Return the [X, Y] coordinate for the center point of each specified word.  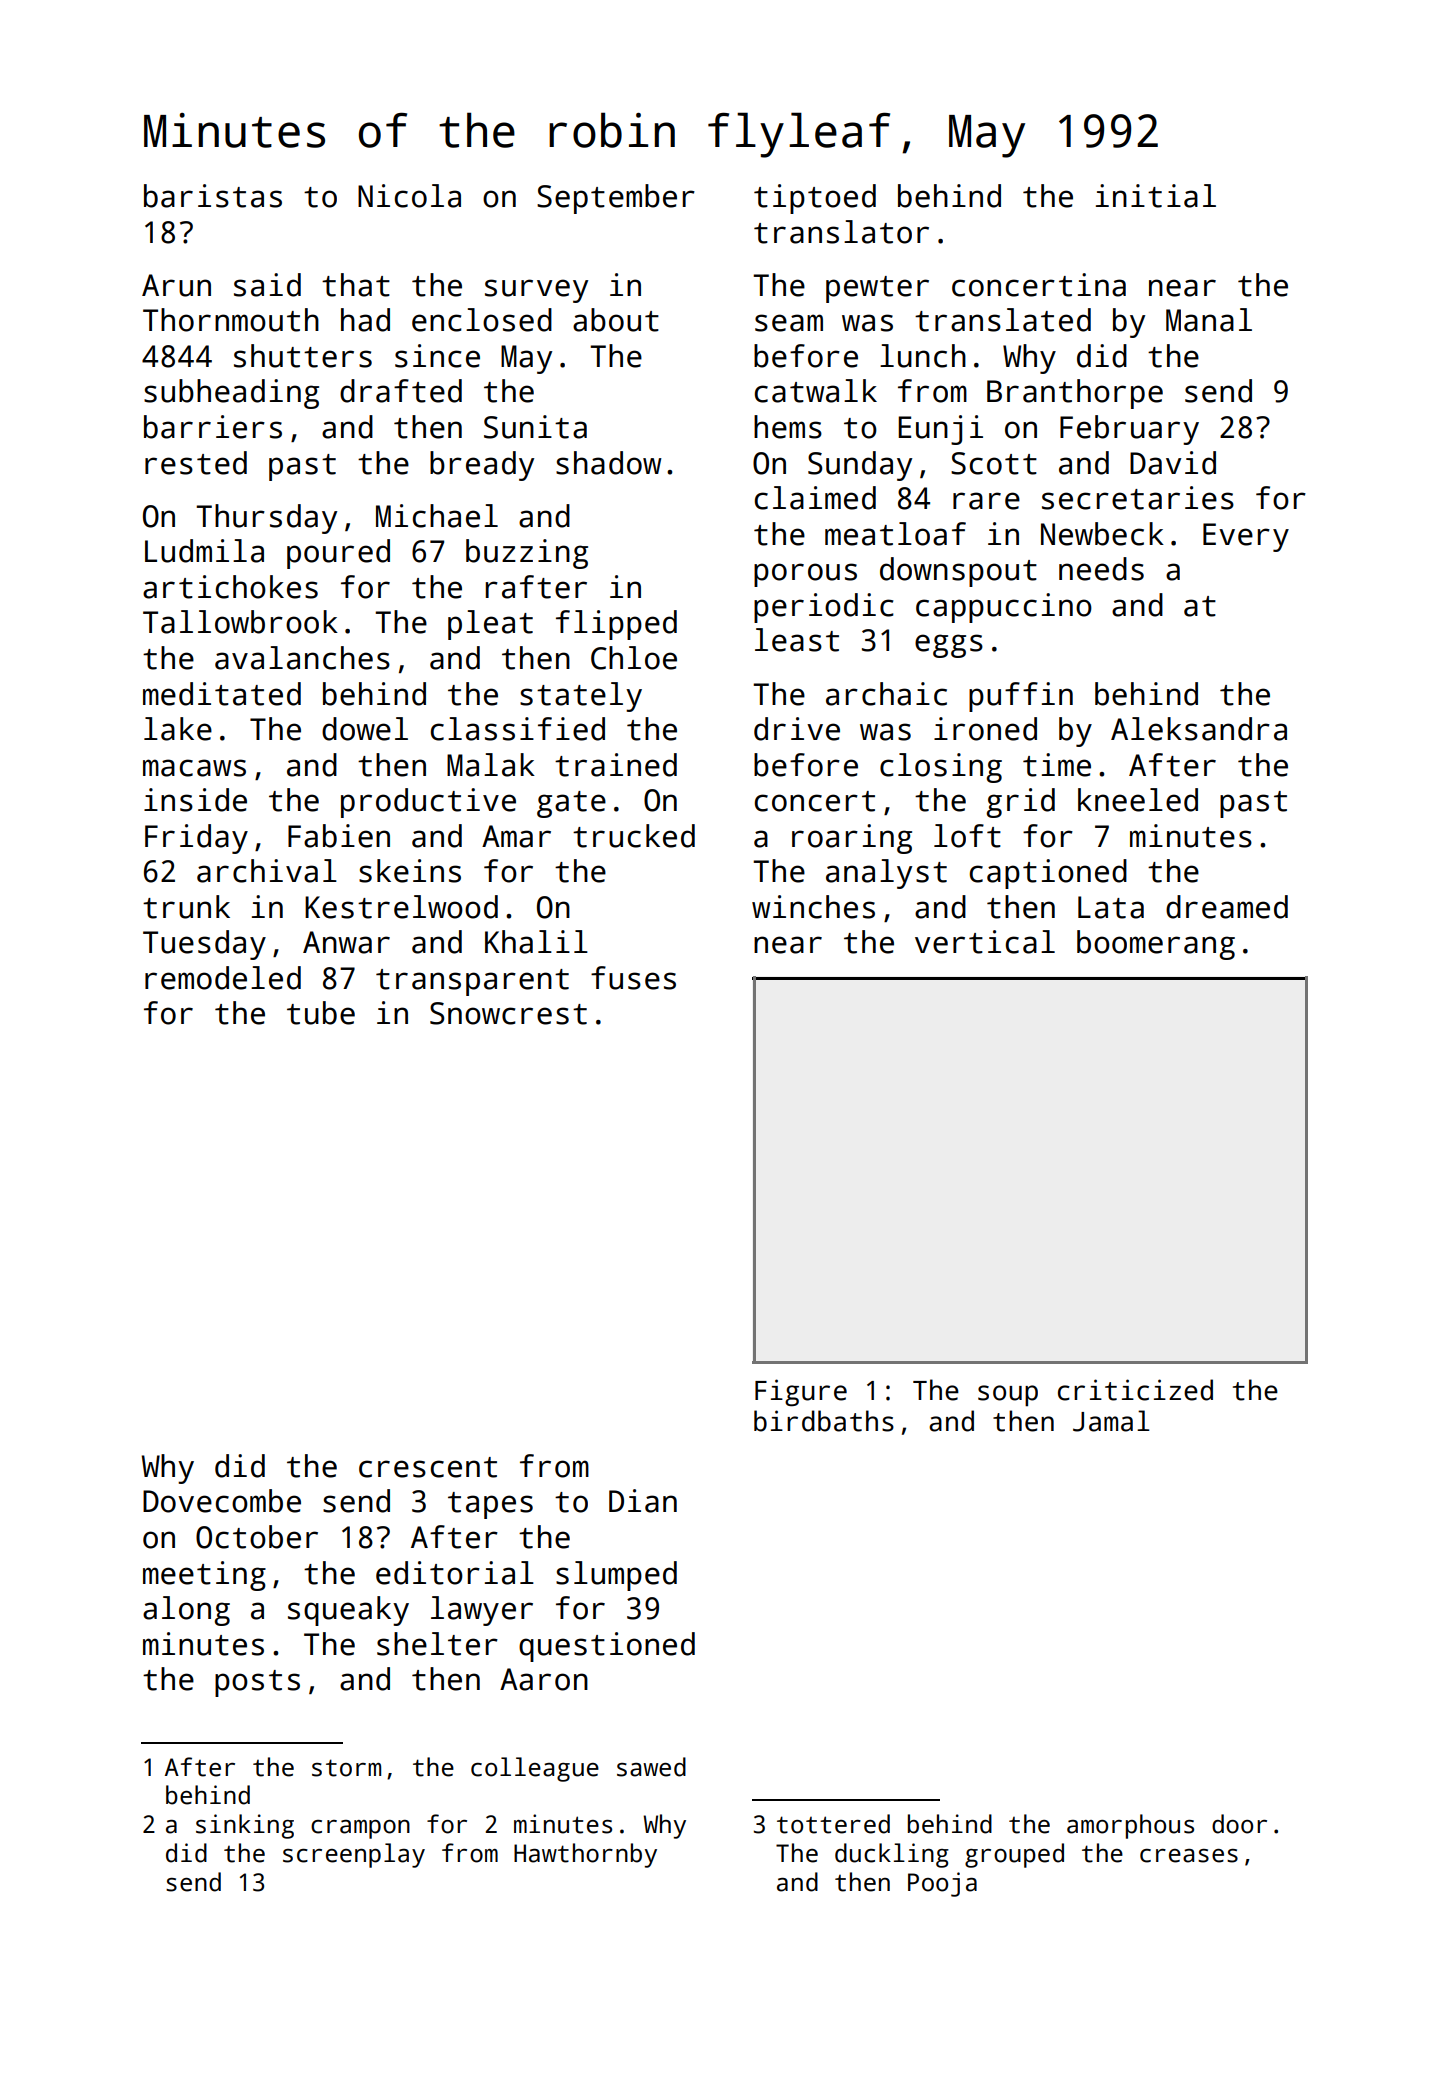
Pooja [942, 1884]
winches [813, 907]
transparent [472, 982]
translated [1003, 320]
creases [1189, 1856]
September [616, 199]
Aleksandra [1199, 729]
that [356, 285]
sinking [245, 1826]
